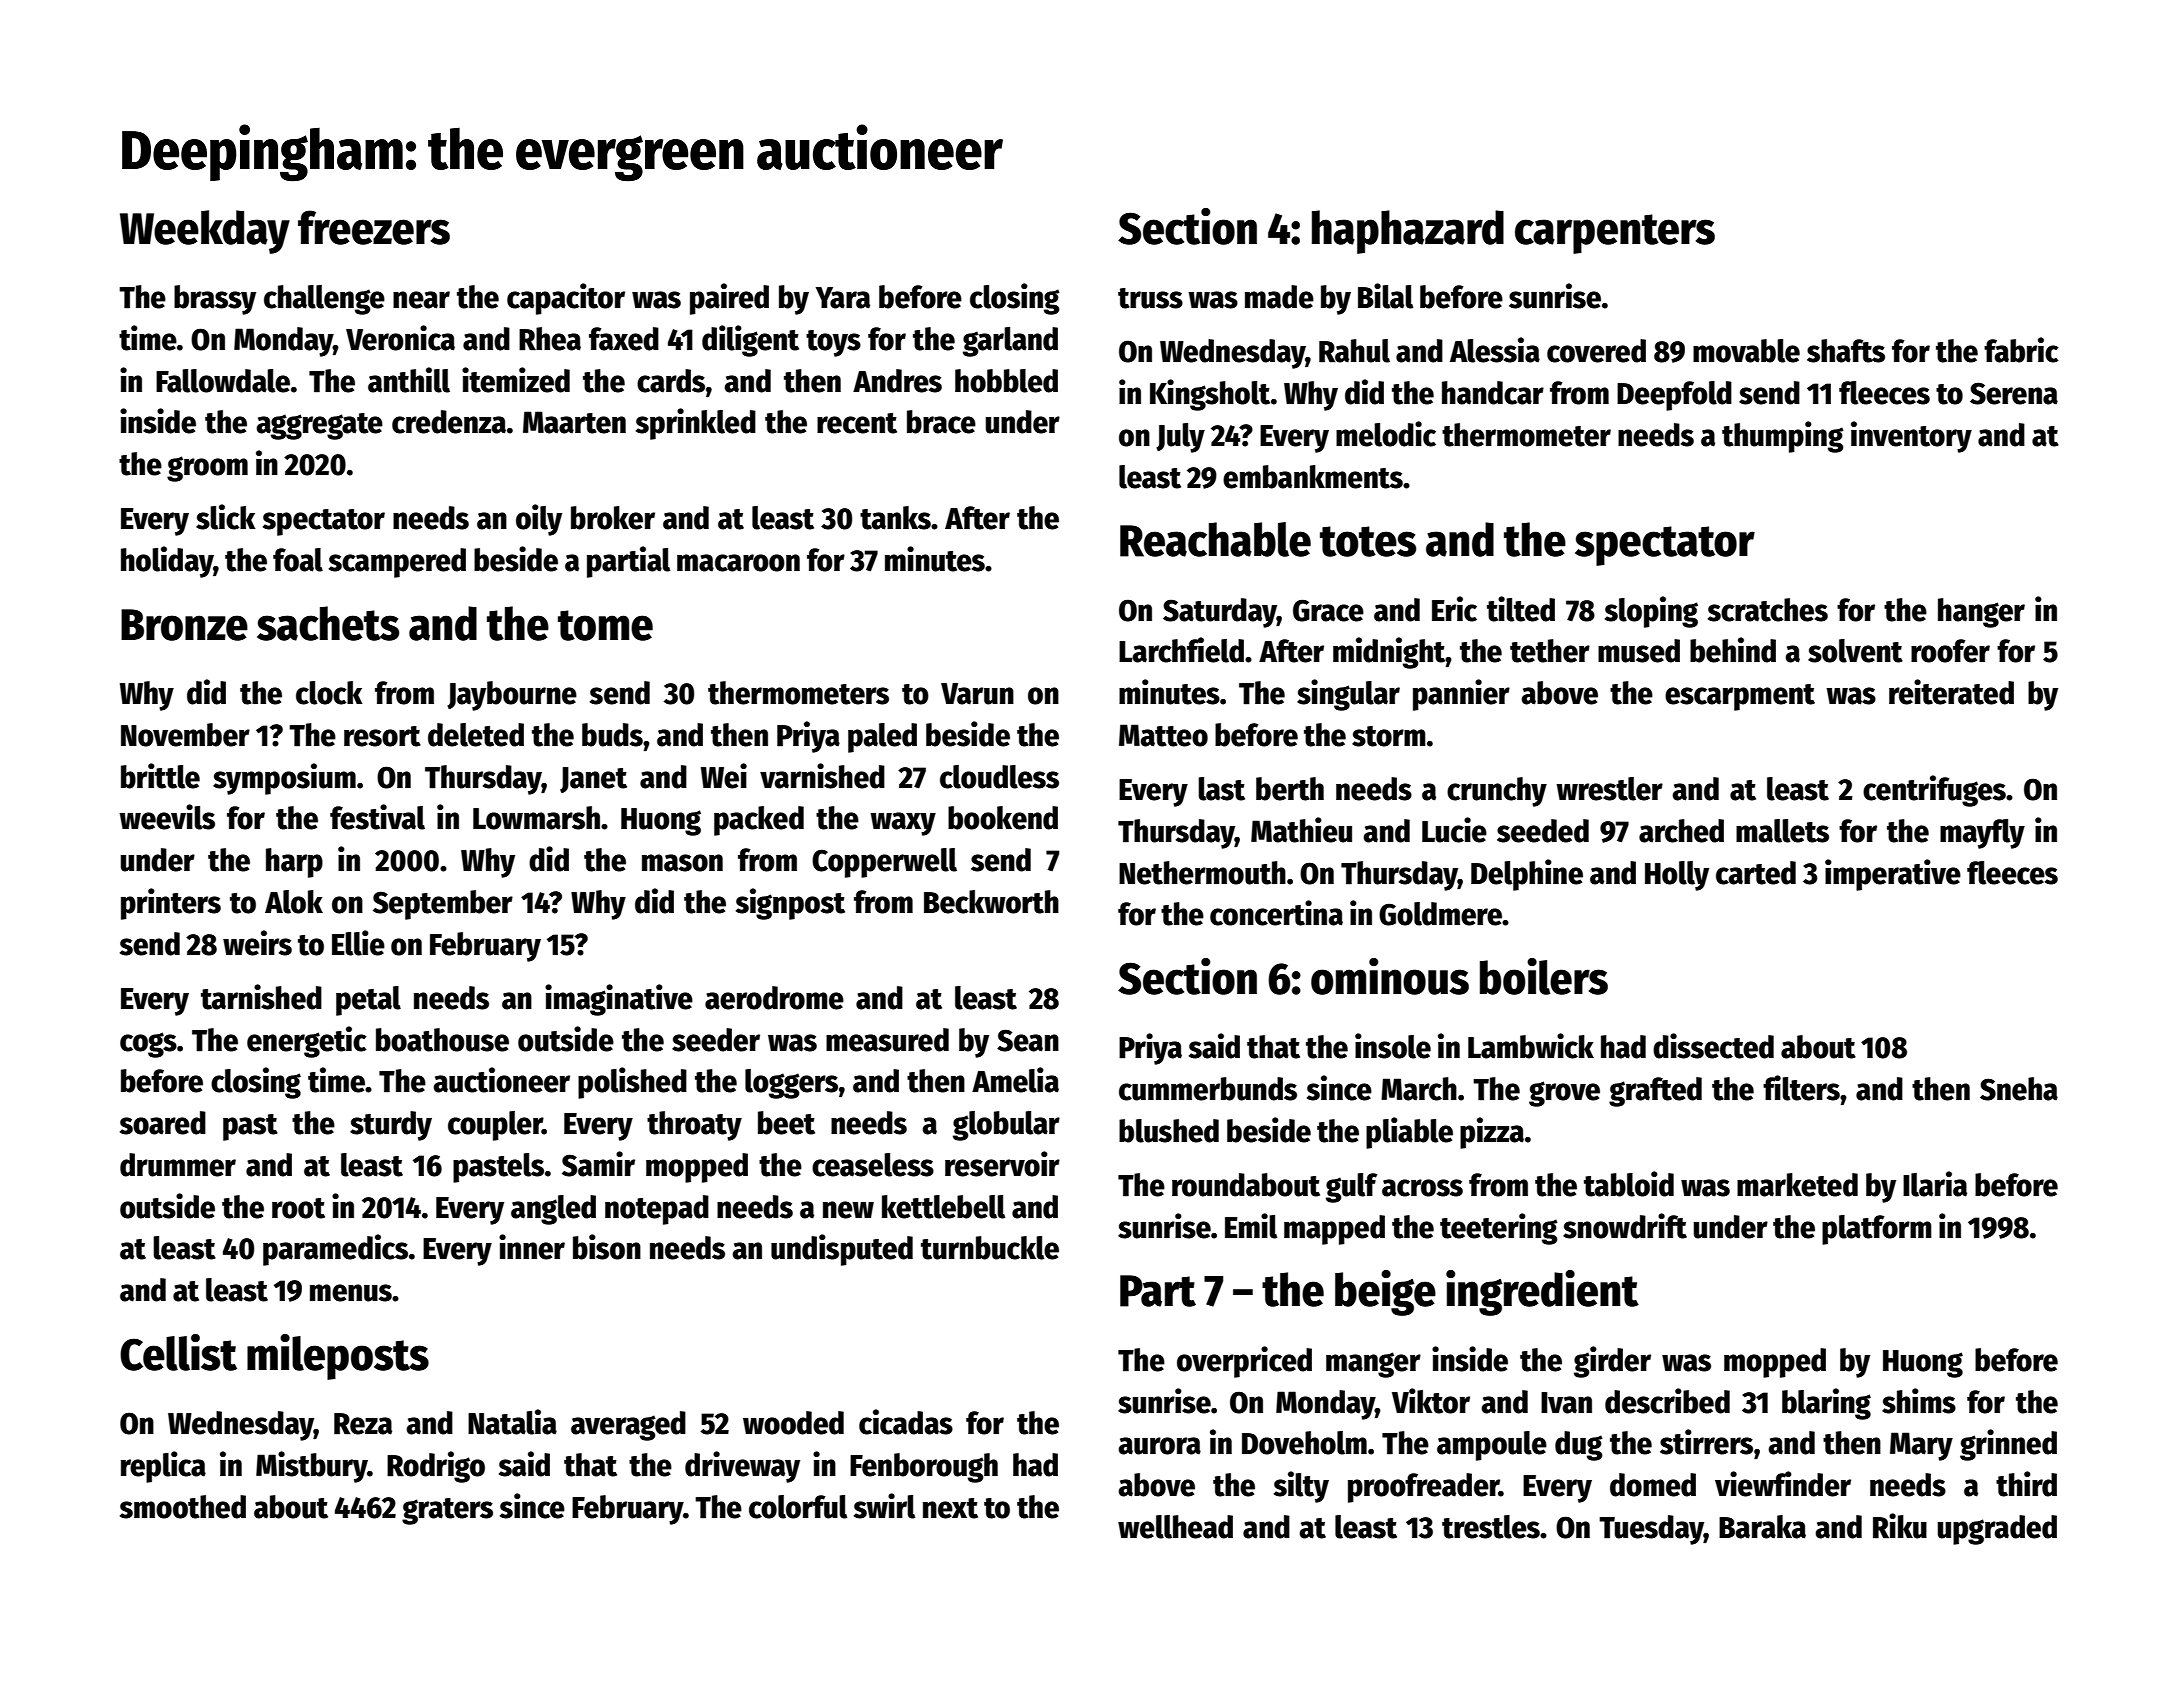 The width and height of the screenshot is (2178, 1683). Describe the element at coordinates (1244, 1362) in the screenshot. I see `overpriced` at that location.
